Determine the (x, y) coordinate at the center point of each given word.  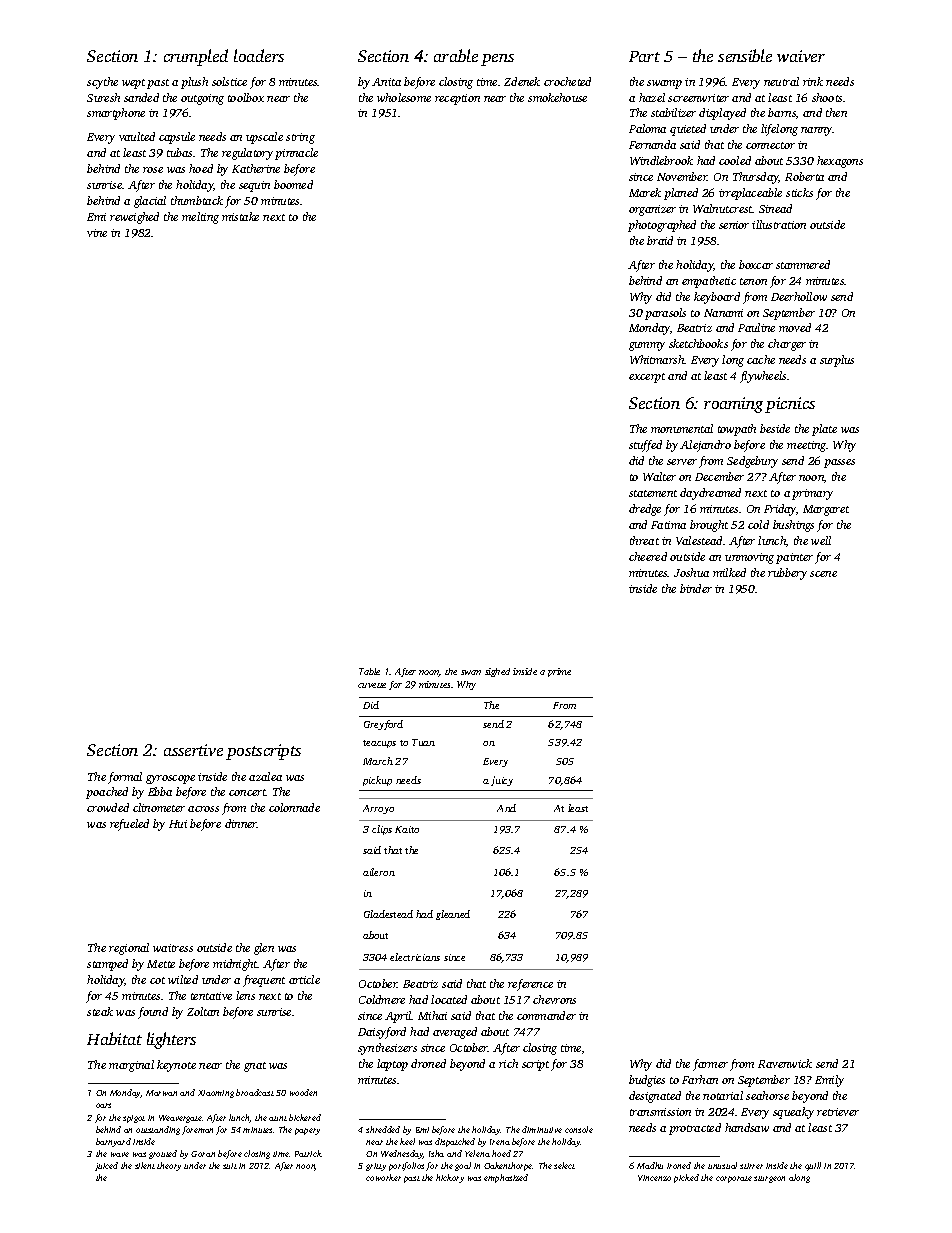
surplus (837, 361)
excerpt (647, 378)
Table (369, 671)
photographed (662, 226)
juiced (106, 1166)
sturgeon (769, 1179)
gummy (647, 346)
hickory (450, 1178)
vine (97, 233)
